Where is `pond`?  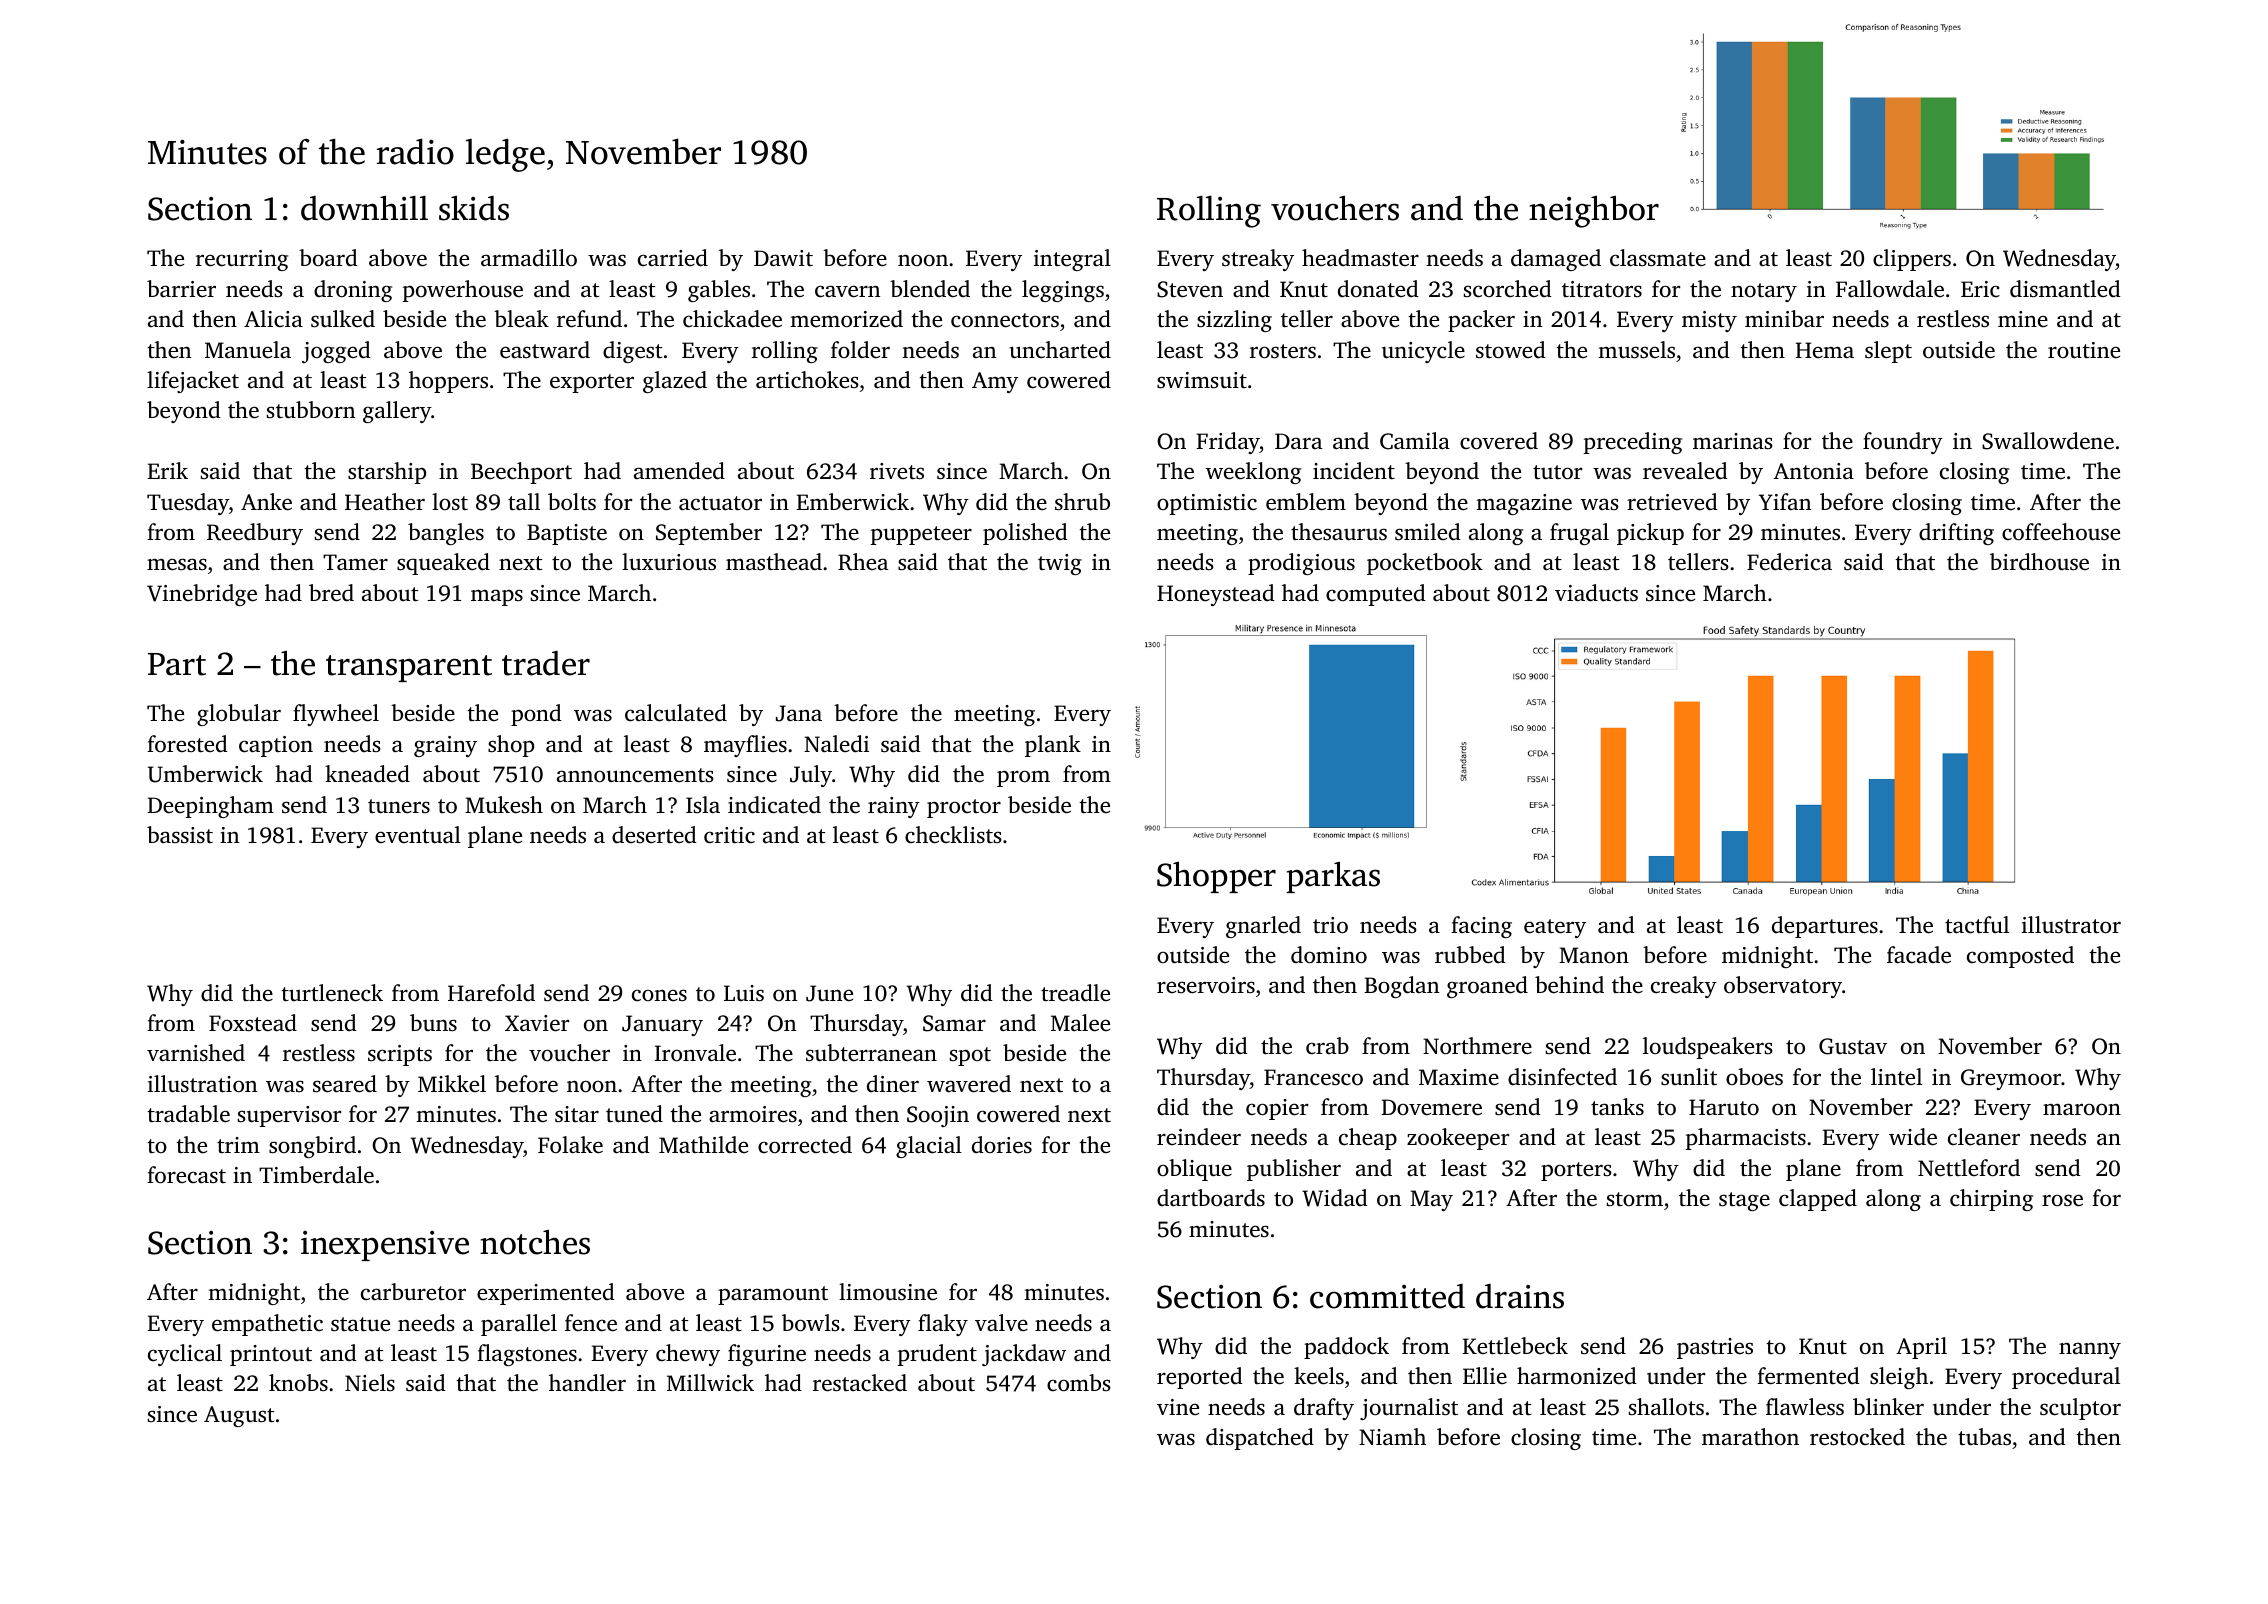
pond is located at coordinates (536, 715).
